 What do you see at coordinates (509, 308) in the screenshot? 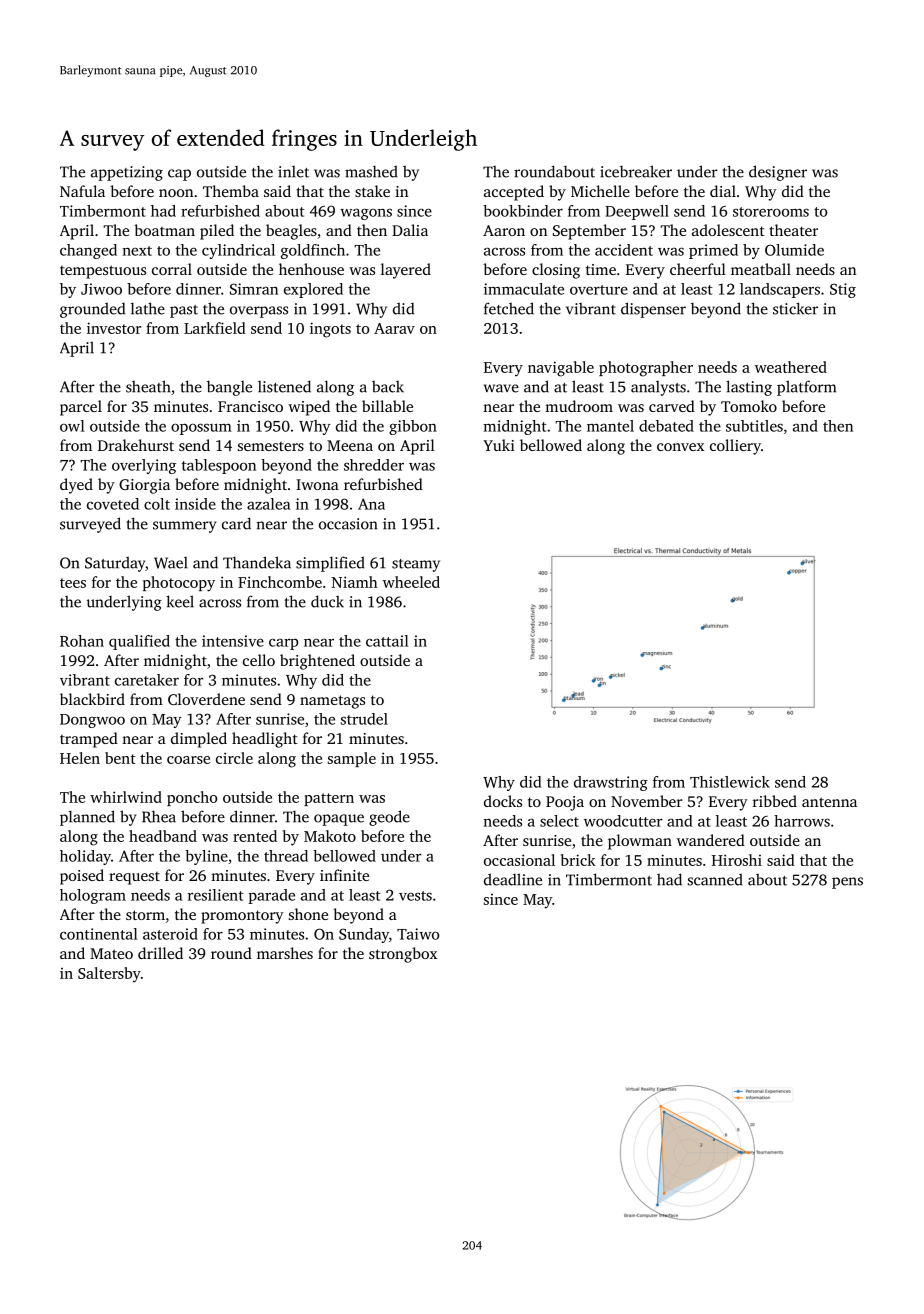
I see `fetched` at bounding box center [509, 308].
